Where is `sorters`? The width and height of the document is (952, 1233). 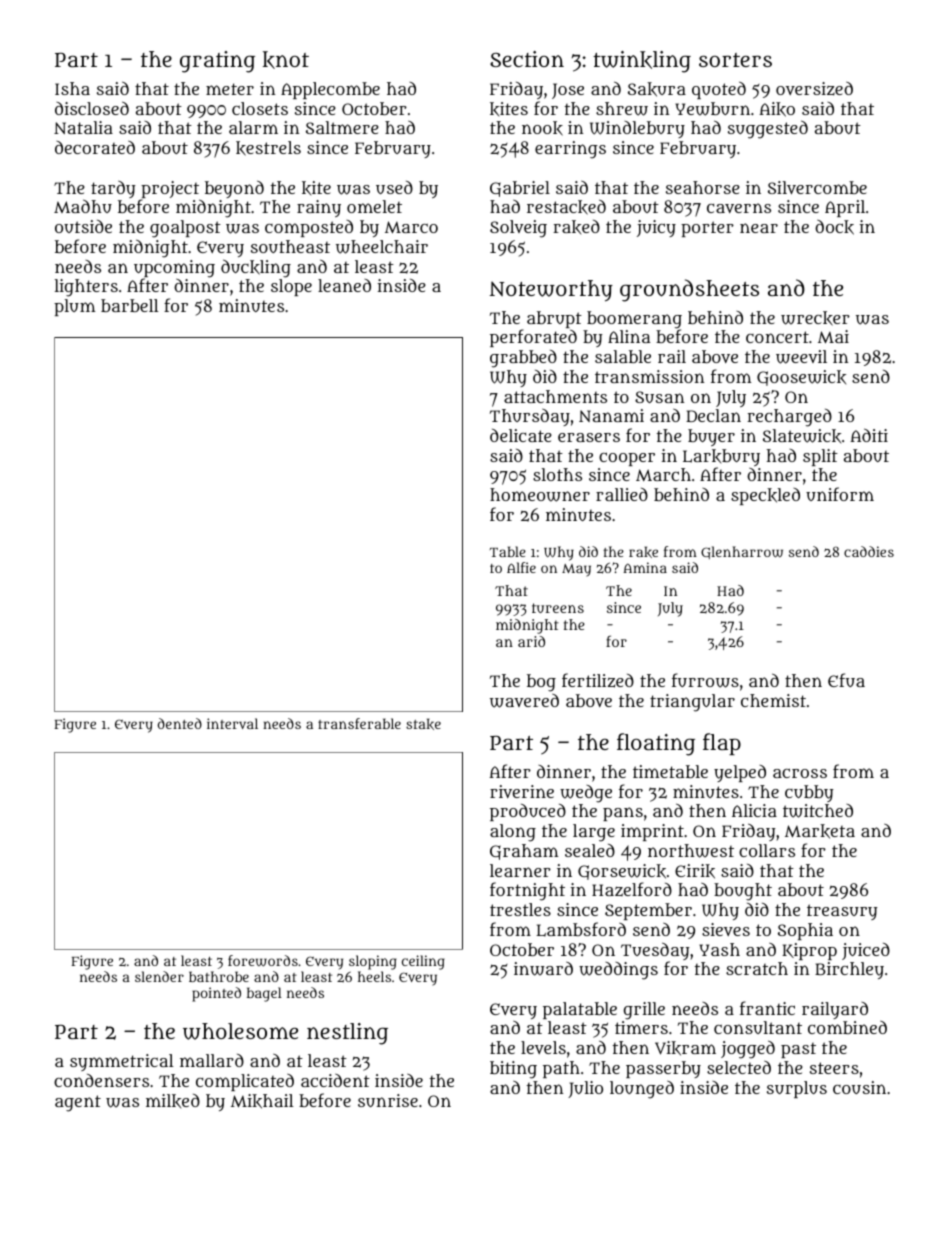 sorters is located at coordinates (735, 60).
